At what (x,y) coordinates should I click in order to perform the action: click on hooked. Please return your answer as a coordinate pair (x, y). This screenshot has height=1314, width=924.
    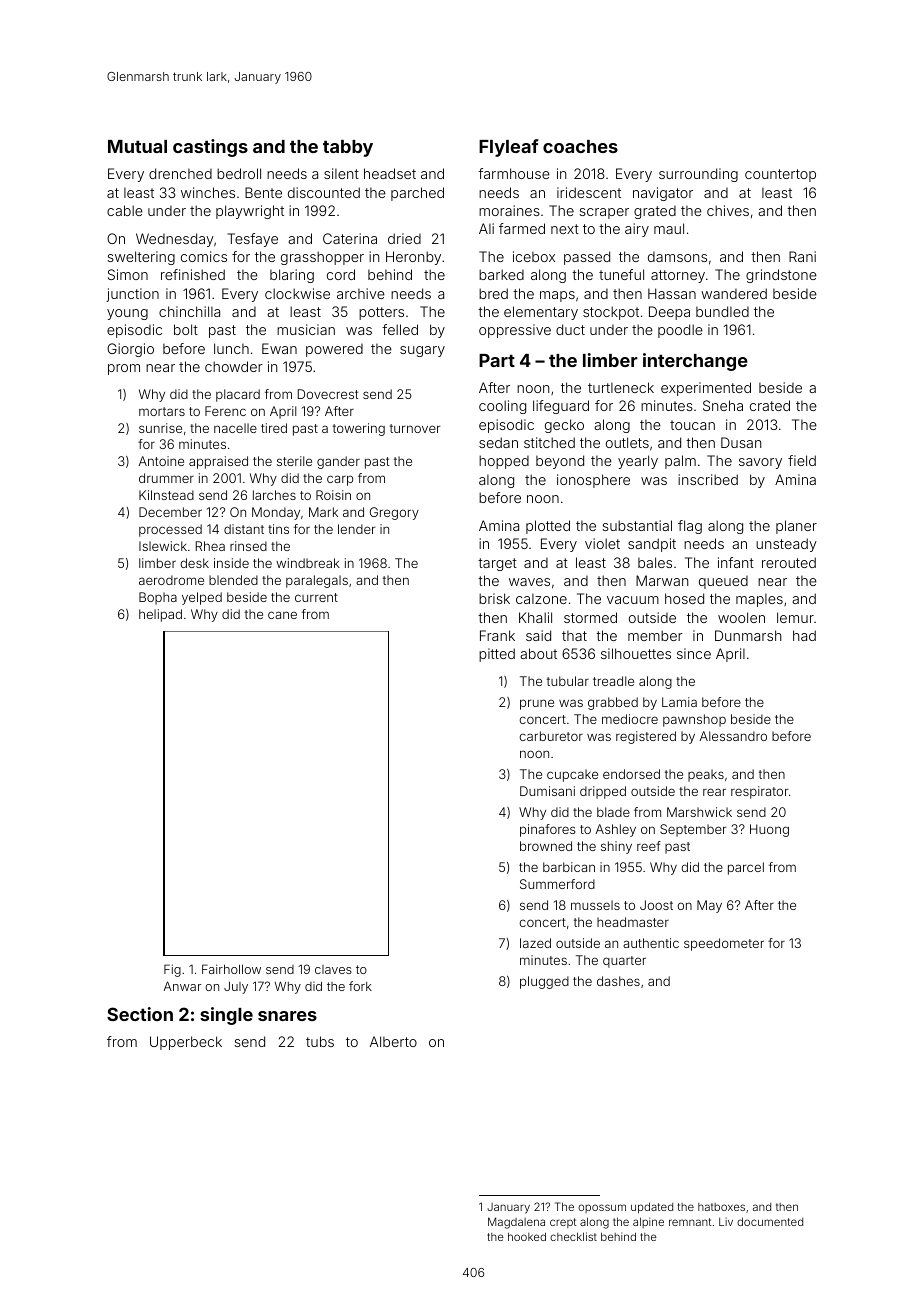
    Looking at the image, I should click on (527, 1236).
